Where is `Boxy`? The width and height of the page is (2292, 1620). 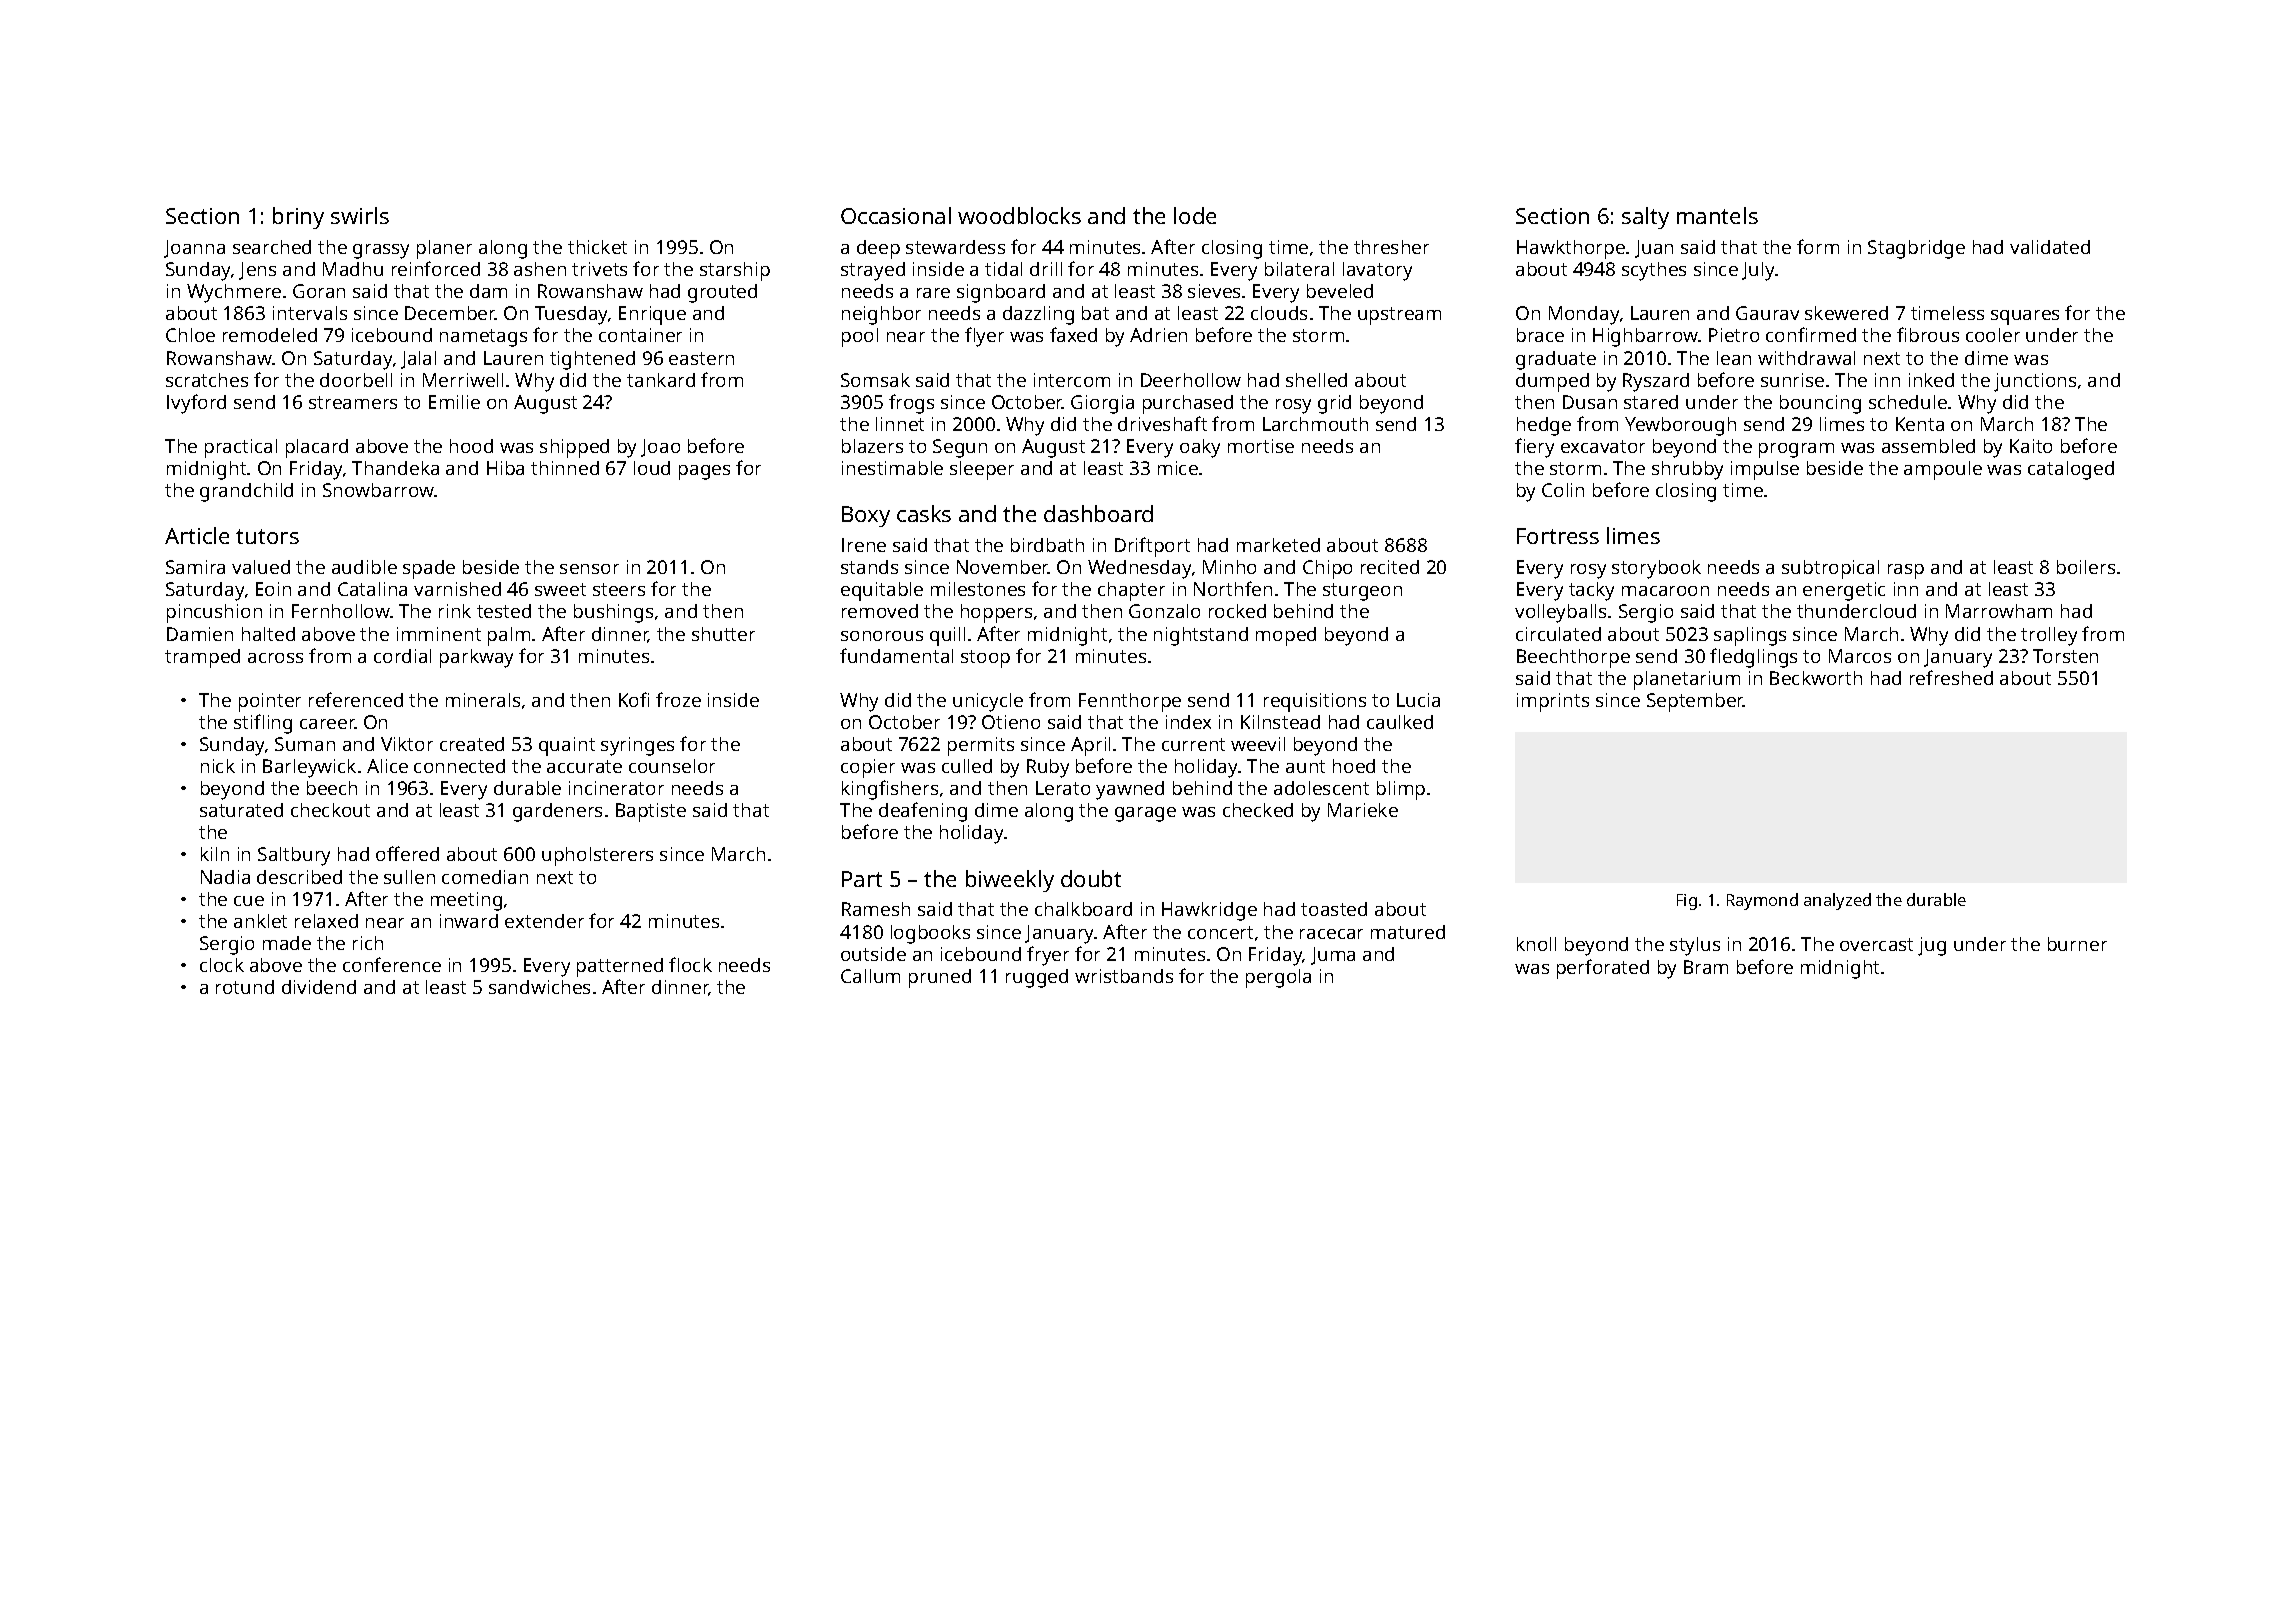
Boxy is located at coordinates (866, 516).
